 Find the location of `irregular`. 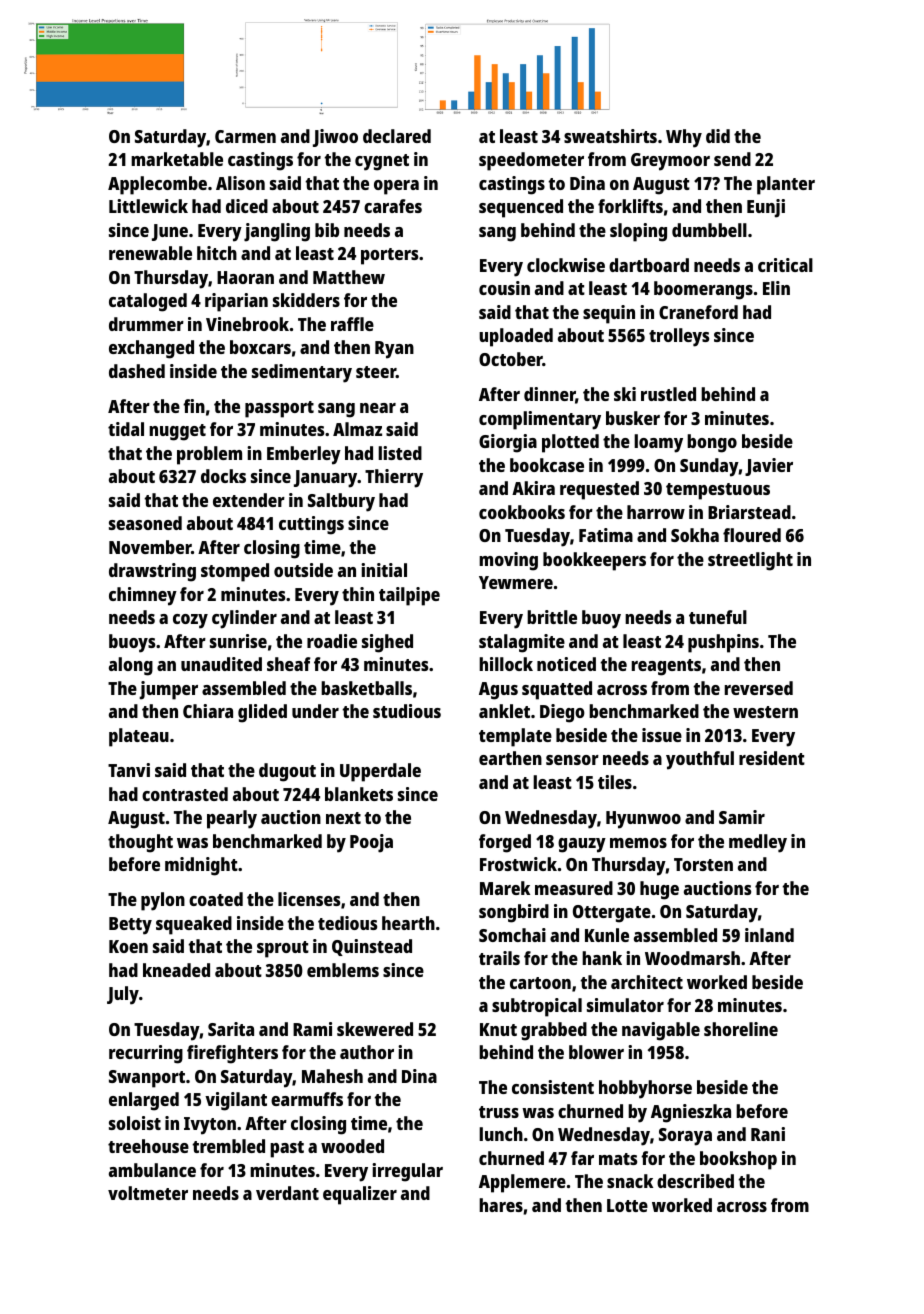

irregular is located at coordinates (407, 1172).
